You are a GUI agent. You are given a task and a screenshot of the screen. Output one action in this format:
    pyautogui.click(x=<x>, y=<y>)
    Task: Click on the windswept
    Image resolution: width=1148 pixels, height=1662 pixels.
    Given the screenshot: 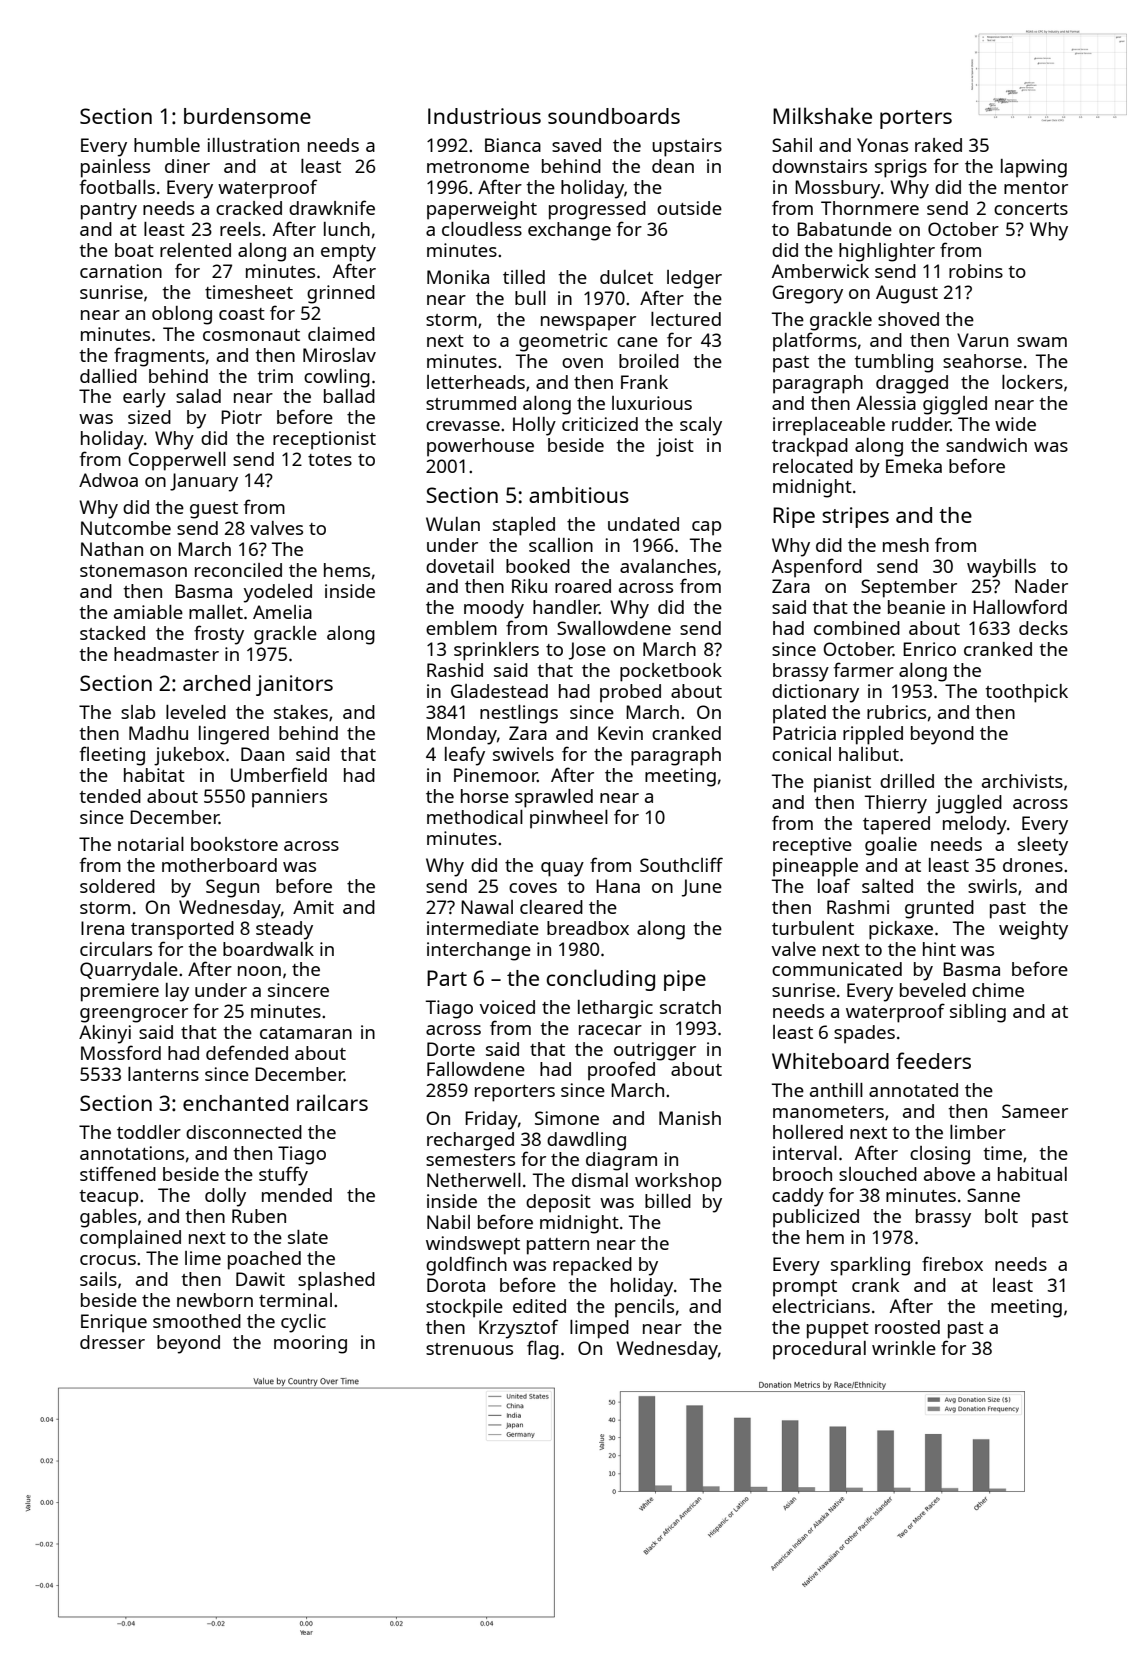 What is the action you would take?
    pyautogui.click(x=473, y=1245)
